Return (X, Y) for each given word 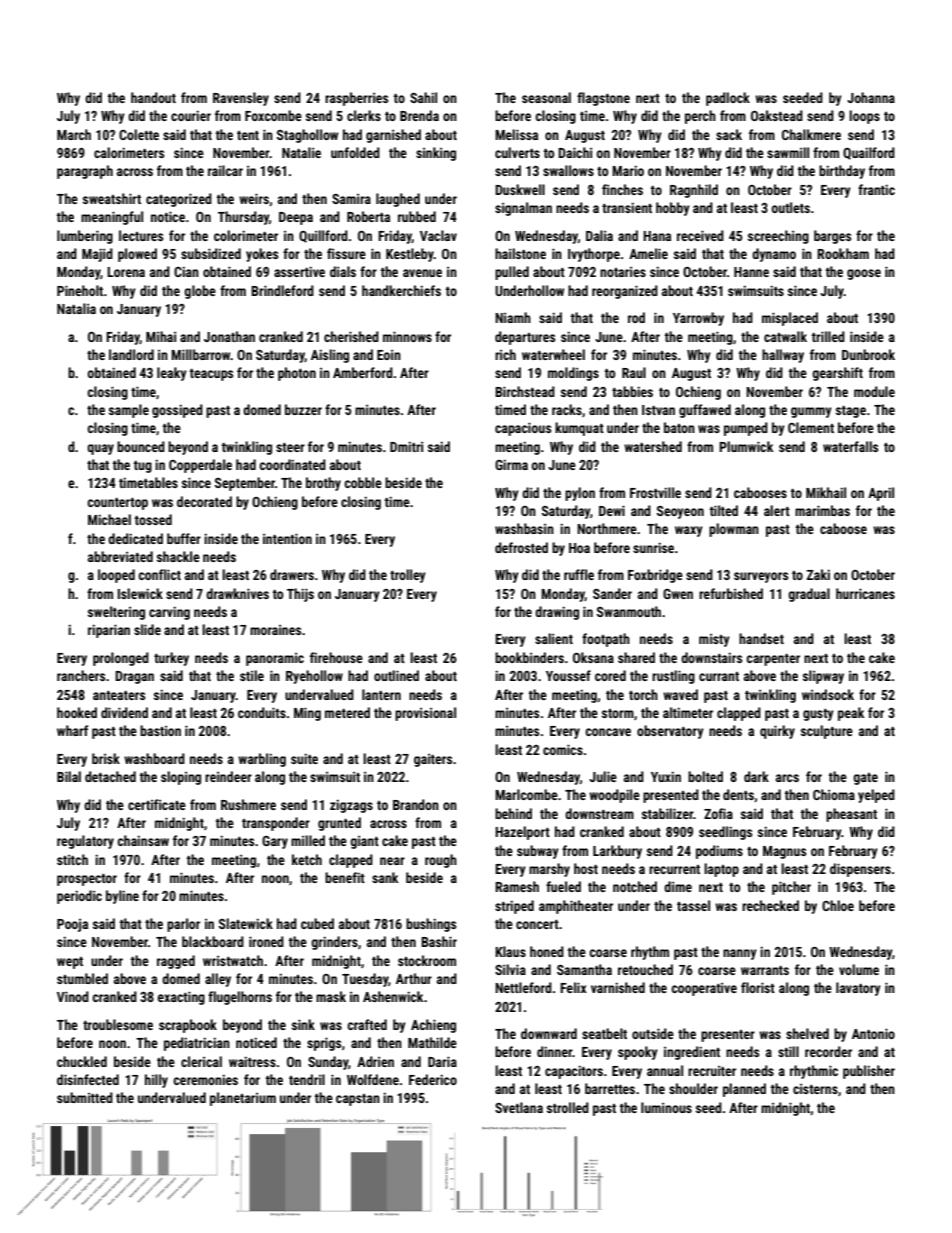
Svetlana (519, 1107)
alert (777, 510)
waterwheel (553, 354)
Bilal (69, 776)
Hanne (751, 272)
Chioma (834, 794)
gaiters (433, 760)
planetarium (243, 1099)
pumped (746, 429)
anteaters (119, 695)
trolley (408, 576)
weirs (254, 198)
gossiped (177, 411)
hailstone (520, 253)
